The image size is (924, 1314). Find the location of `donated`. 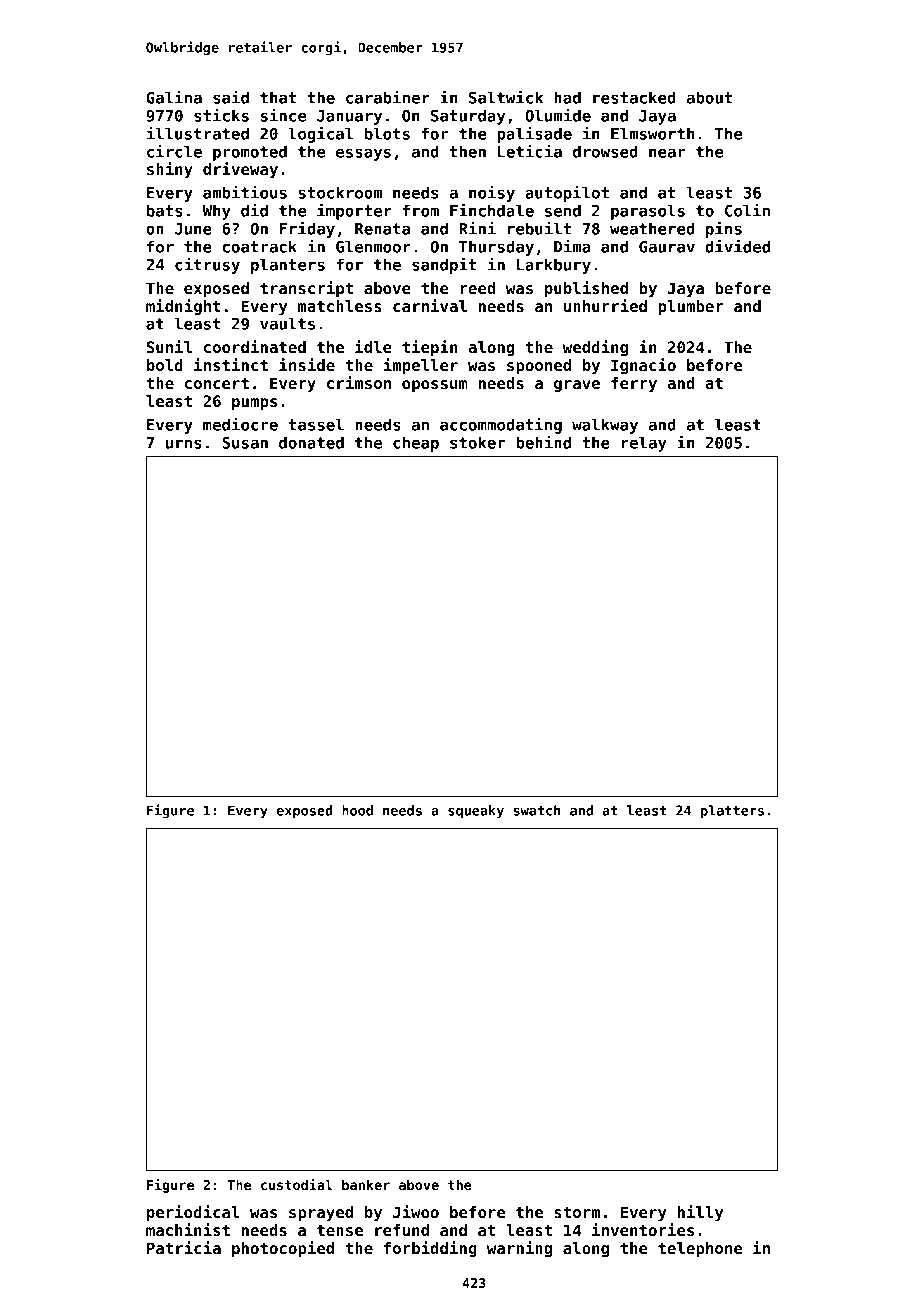

donated is located at coordinates (311, 442).
